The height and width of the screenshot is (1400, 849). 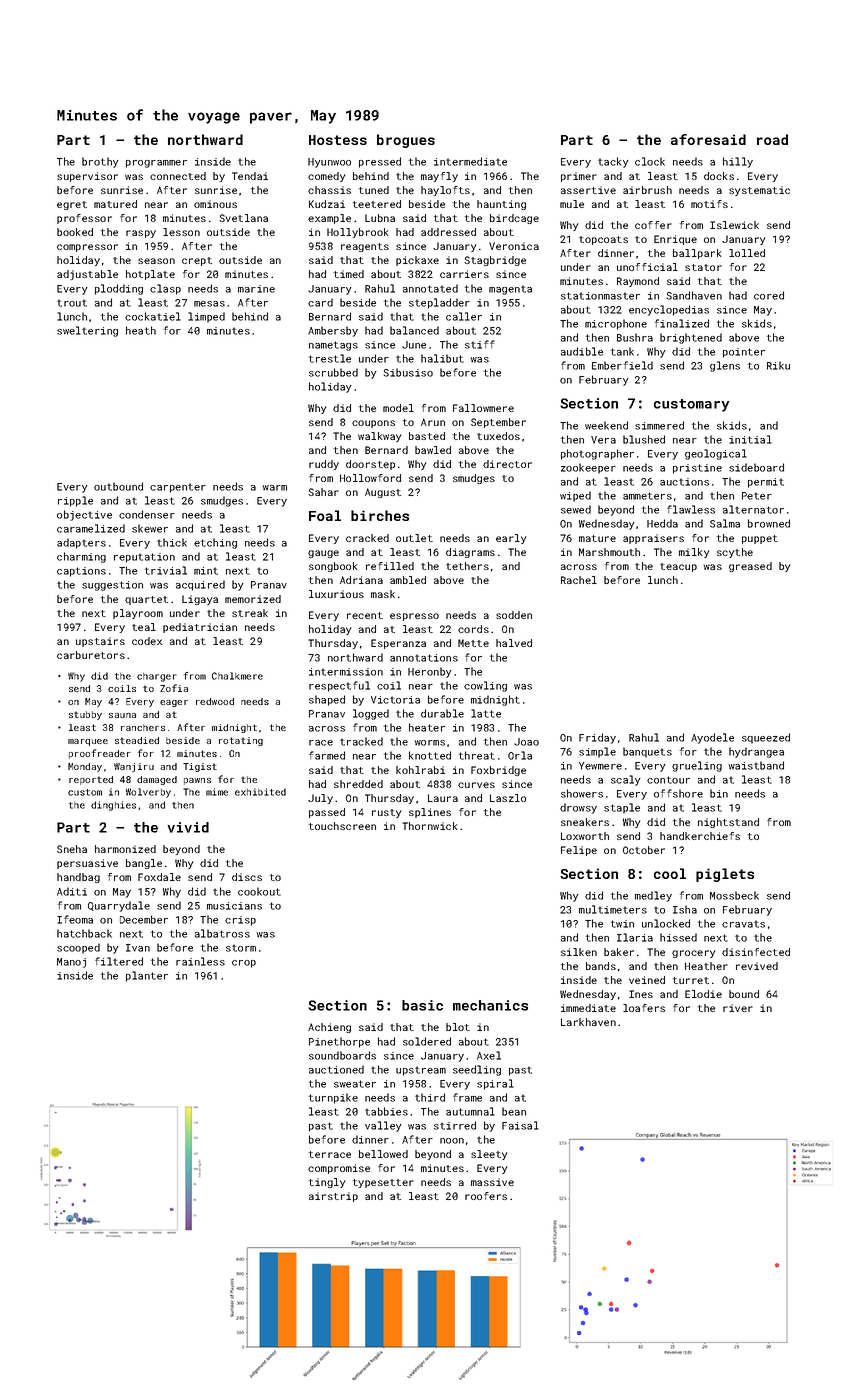 I want to click on Elodie, so click(x=703, y=994).
